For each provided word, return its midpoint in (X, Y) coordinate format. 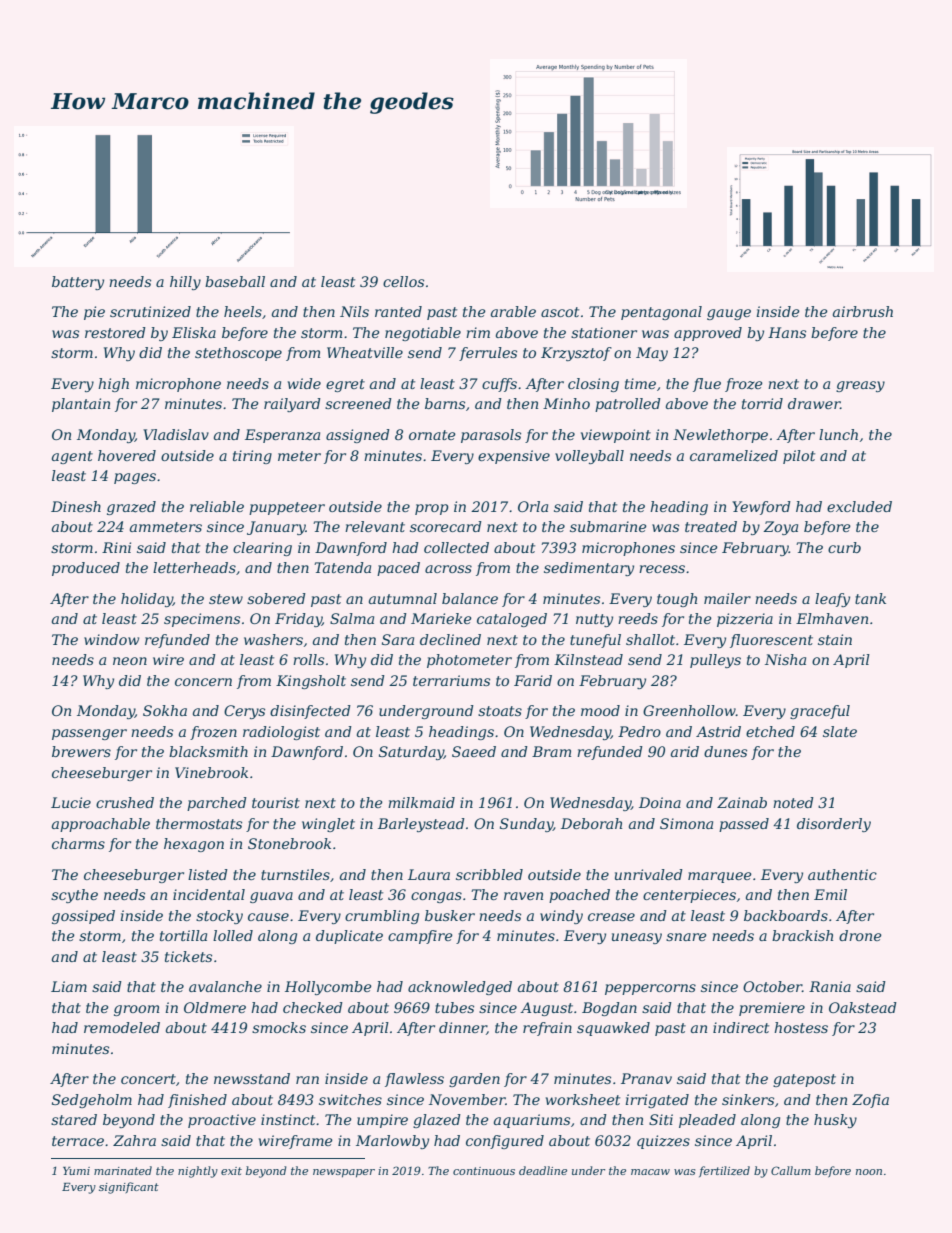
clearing (262, 549)
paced (398, 569)
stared (74, 1119)
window (111, 639)
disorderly (834, 825)
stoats (500, 711)
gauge (729, 314)
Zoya (780, 528)
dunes (725, 751)
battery (78, 283)
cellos (403, 281)
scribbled (489, 874)
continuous (484, 1171)
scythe (74, 896)
